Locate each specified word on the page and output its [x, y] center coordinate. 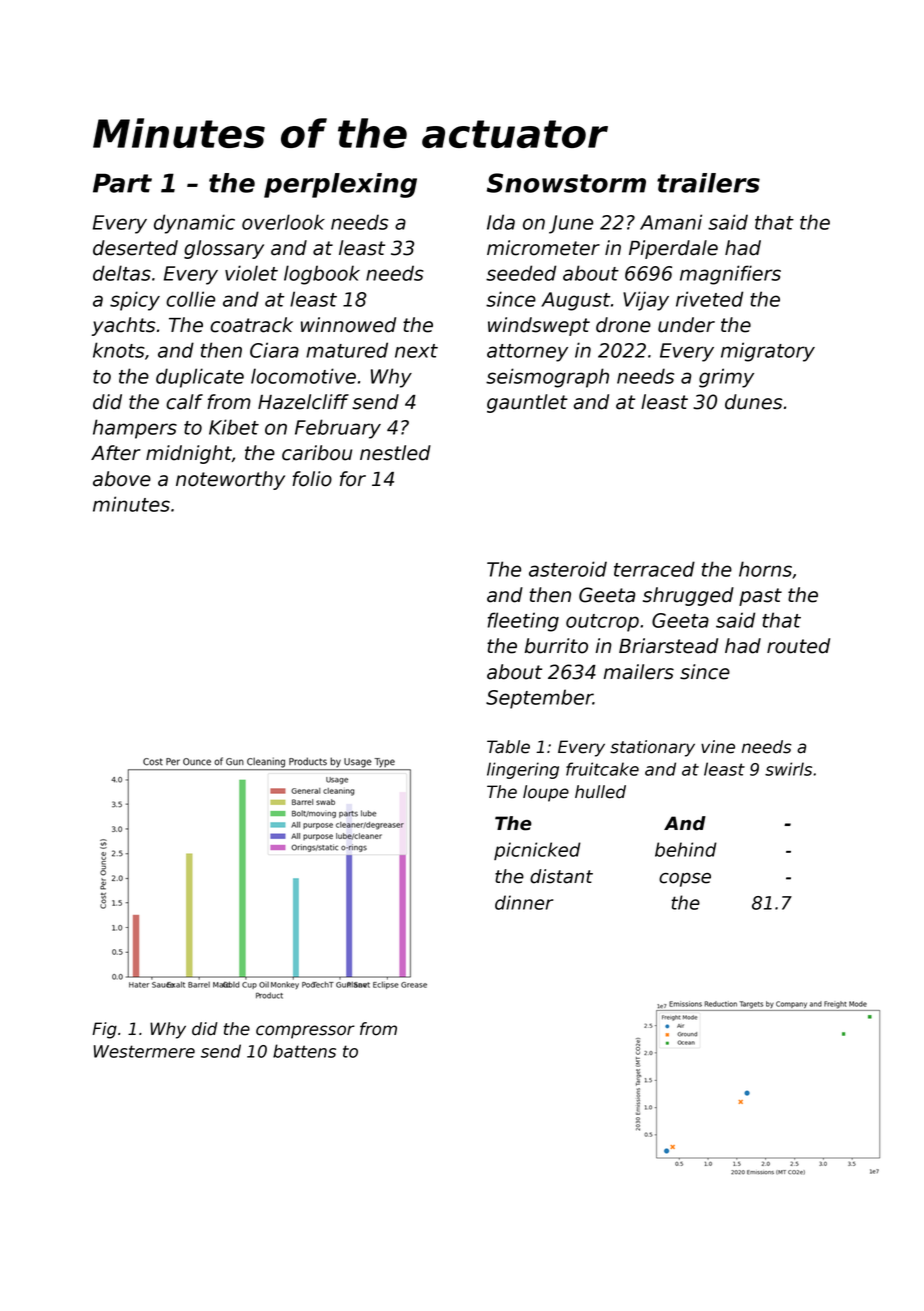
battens [304, 1051]
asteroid [568, 569]
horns [765, 569]
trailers [708, 183]
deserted [135, 248]
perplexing [340, 185]
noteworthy [230, 480]
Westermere [144, 1051]
